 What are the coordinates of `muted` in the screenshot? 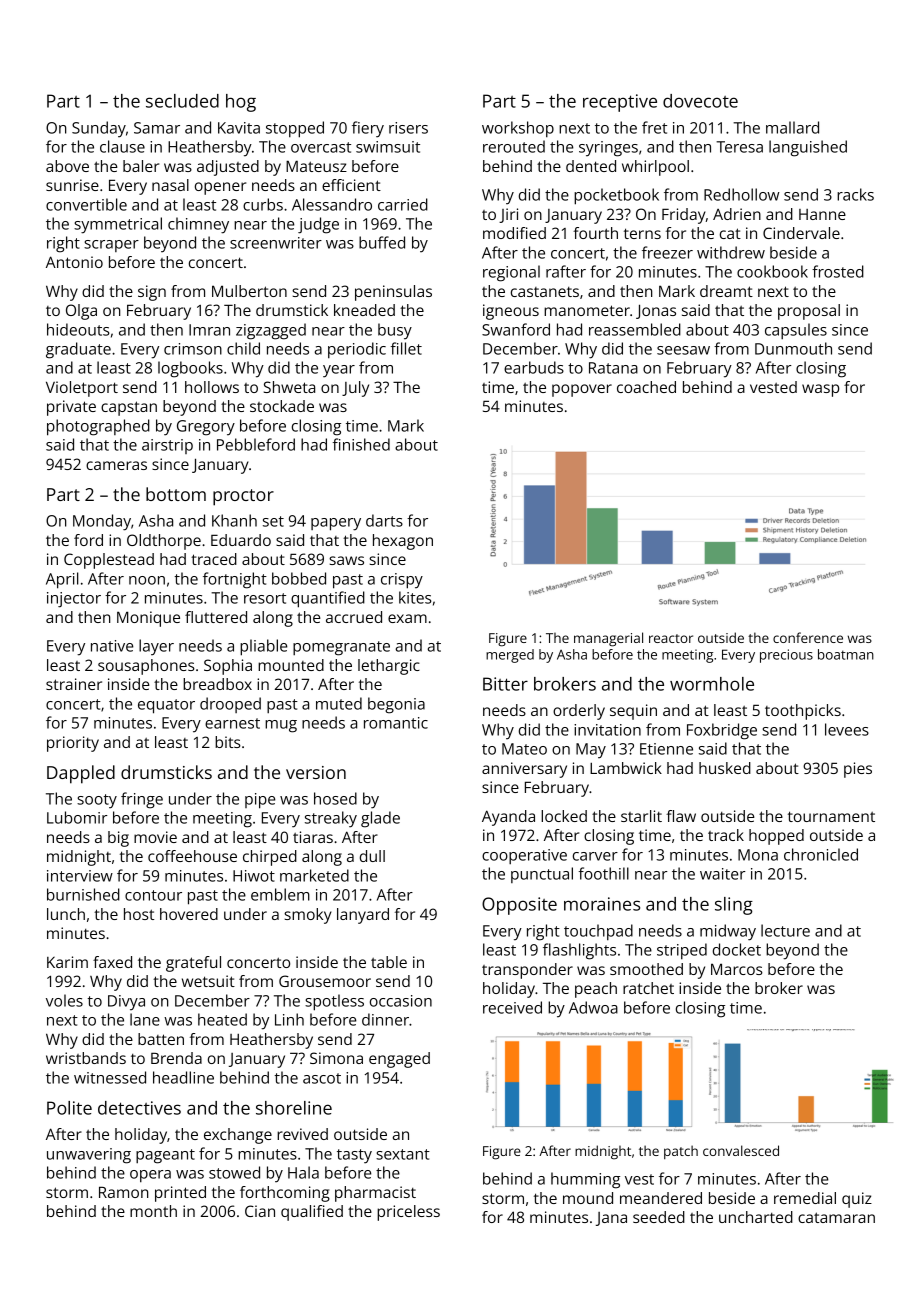 It's located at (339, 703).
